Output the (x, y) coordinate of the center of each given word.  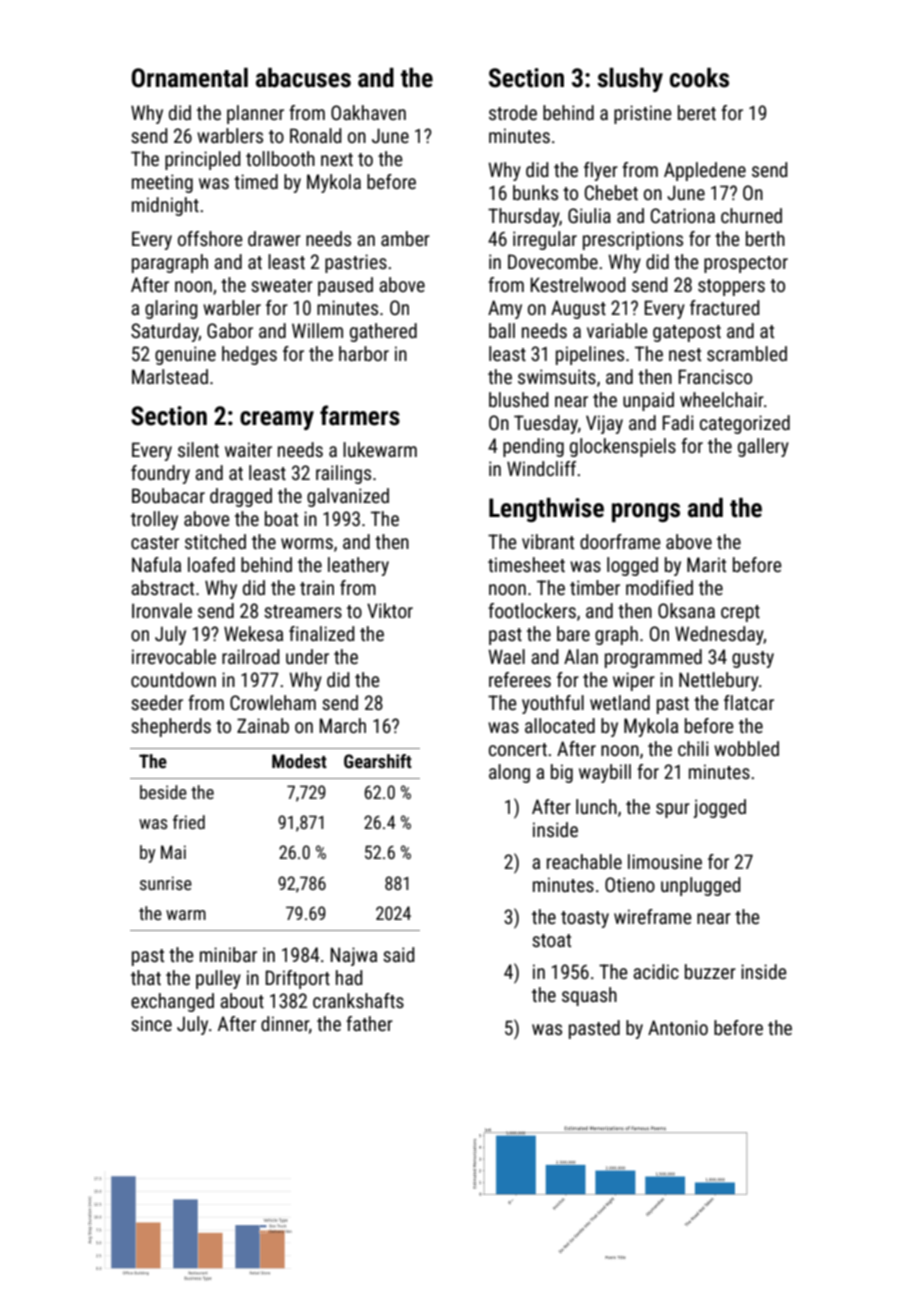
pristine (643, 114)
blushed (519, 399)
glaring (171, 309)
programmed (653, 658)
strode (513, 112)
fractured (725, 307)
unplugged (701, 886)
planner (255, 114)
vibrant (548, 541)
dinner (285, 1023)
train (317, 587)
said (399, 954)
